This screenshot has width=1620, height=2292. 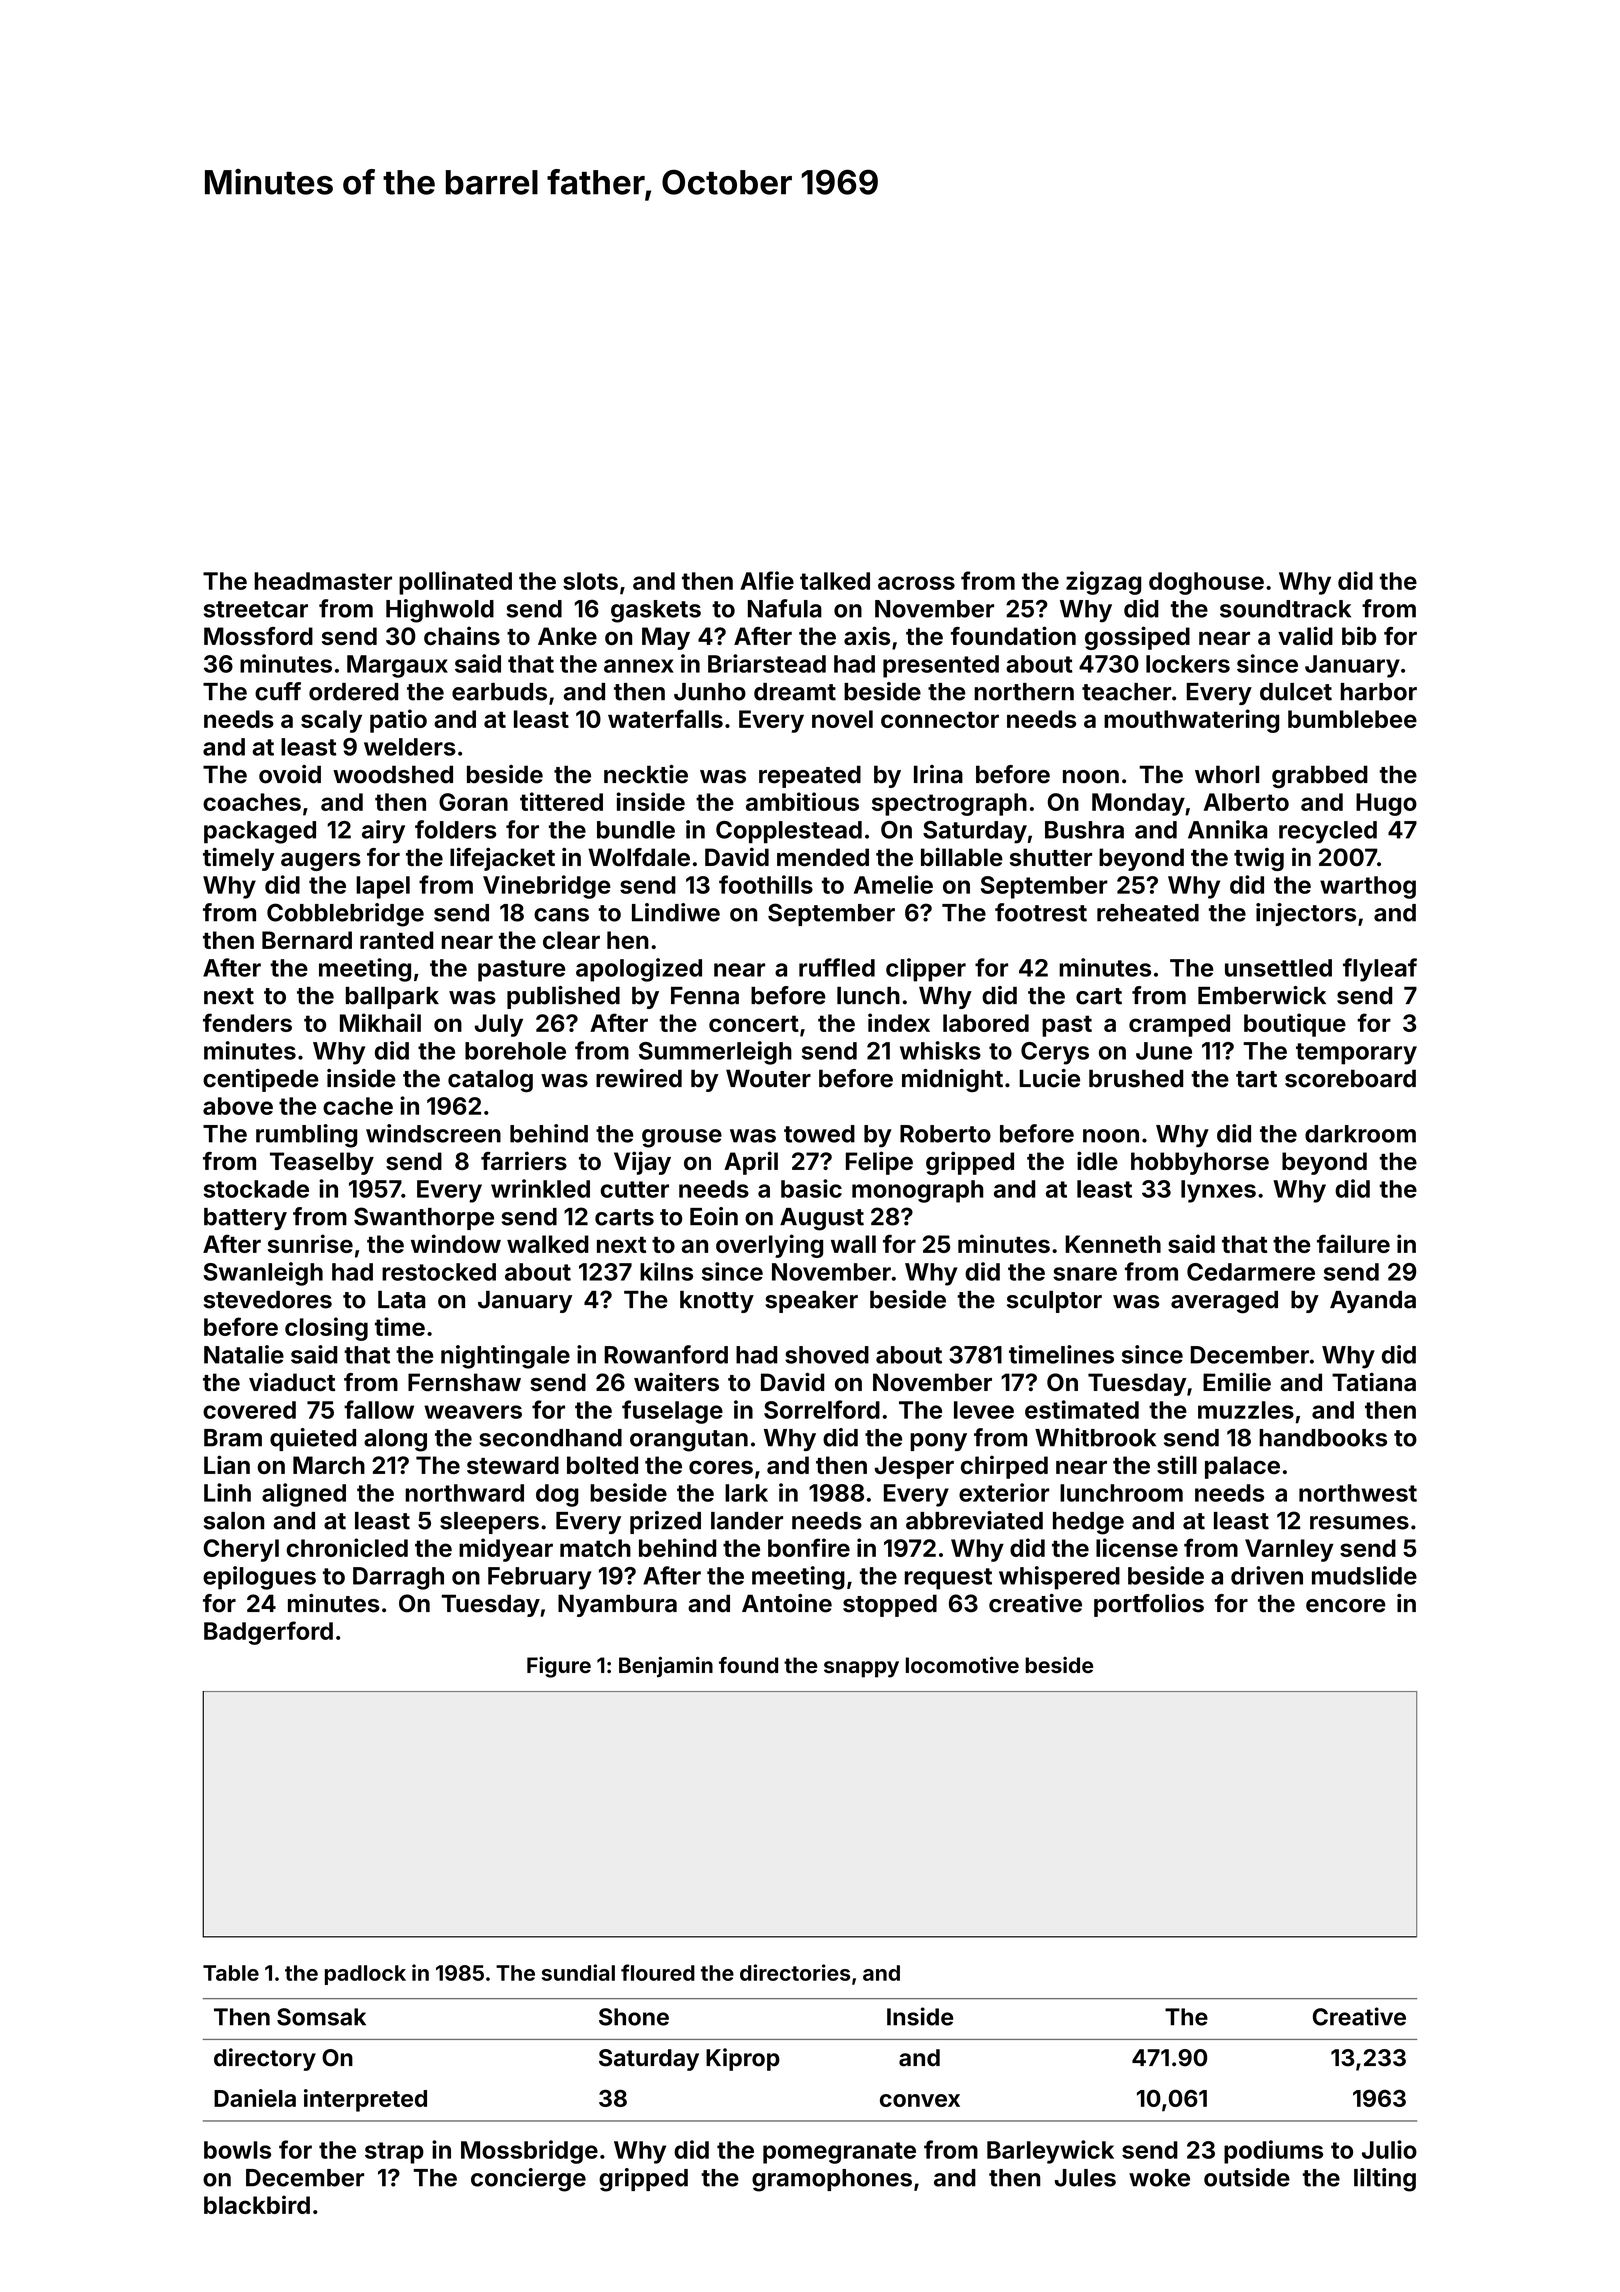 I want to click on fenders, so click(x=247, y=1022).
